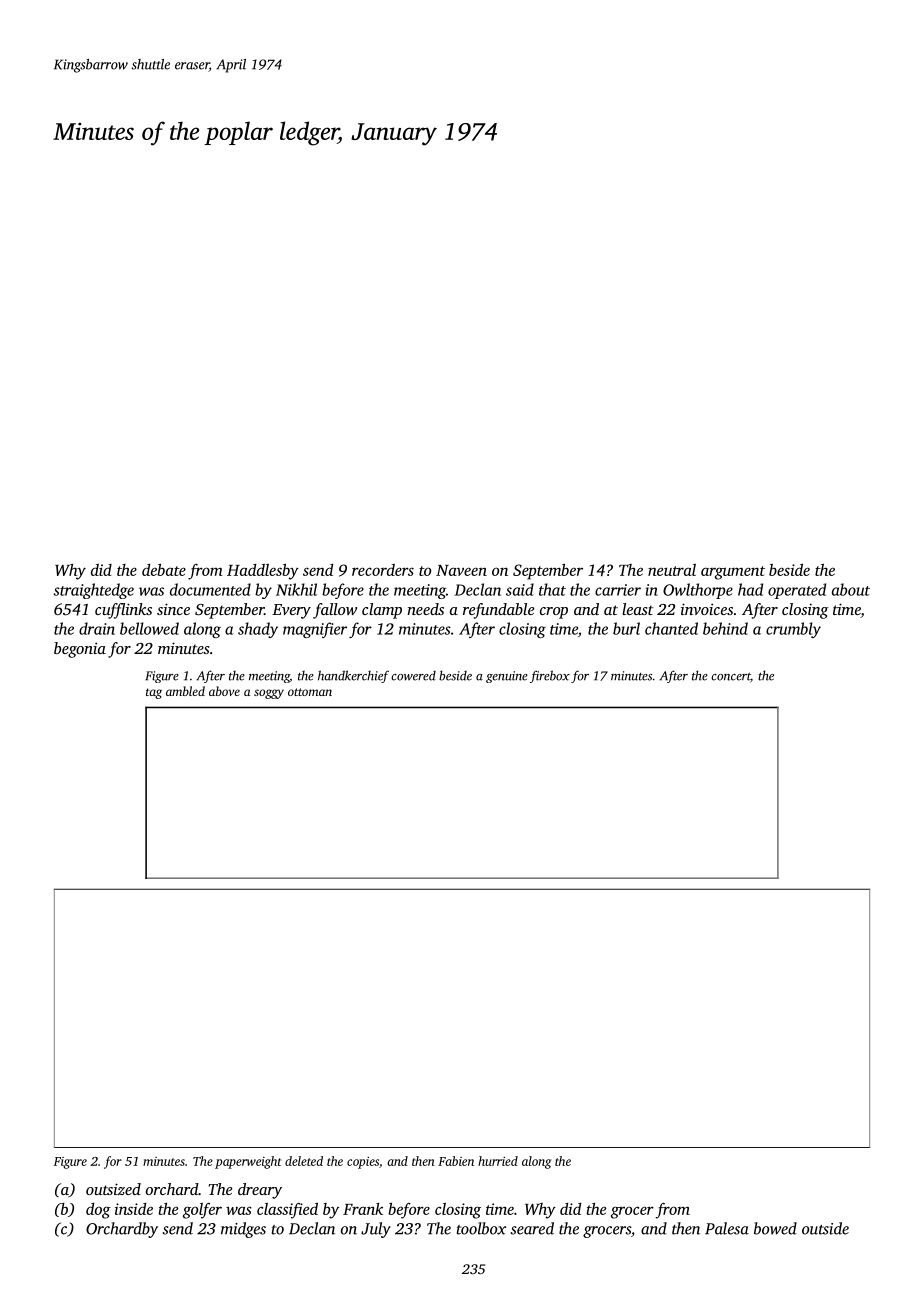  Describe the element at coordinates (383, 570) in the image. I see `recorders` at that location.
